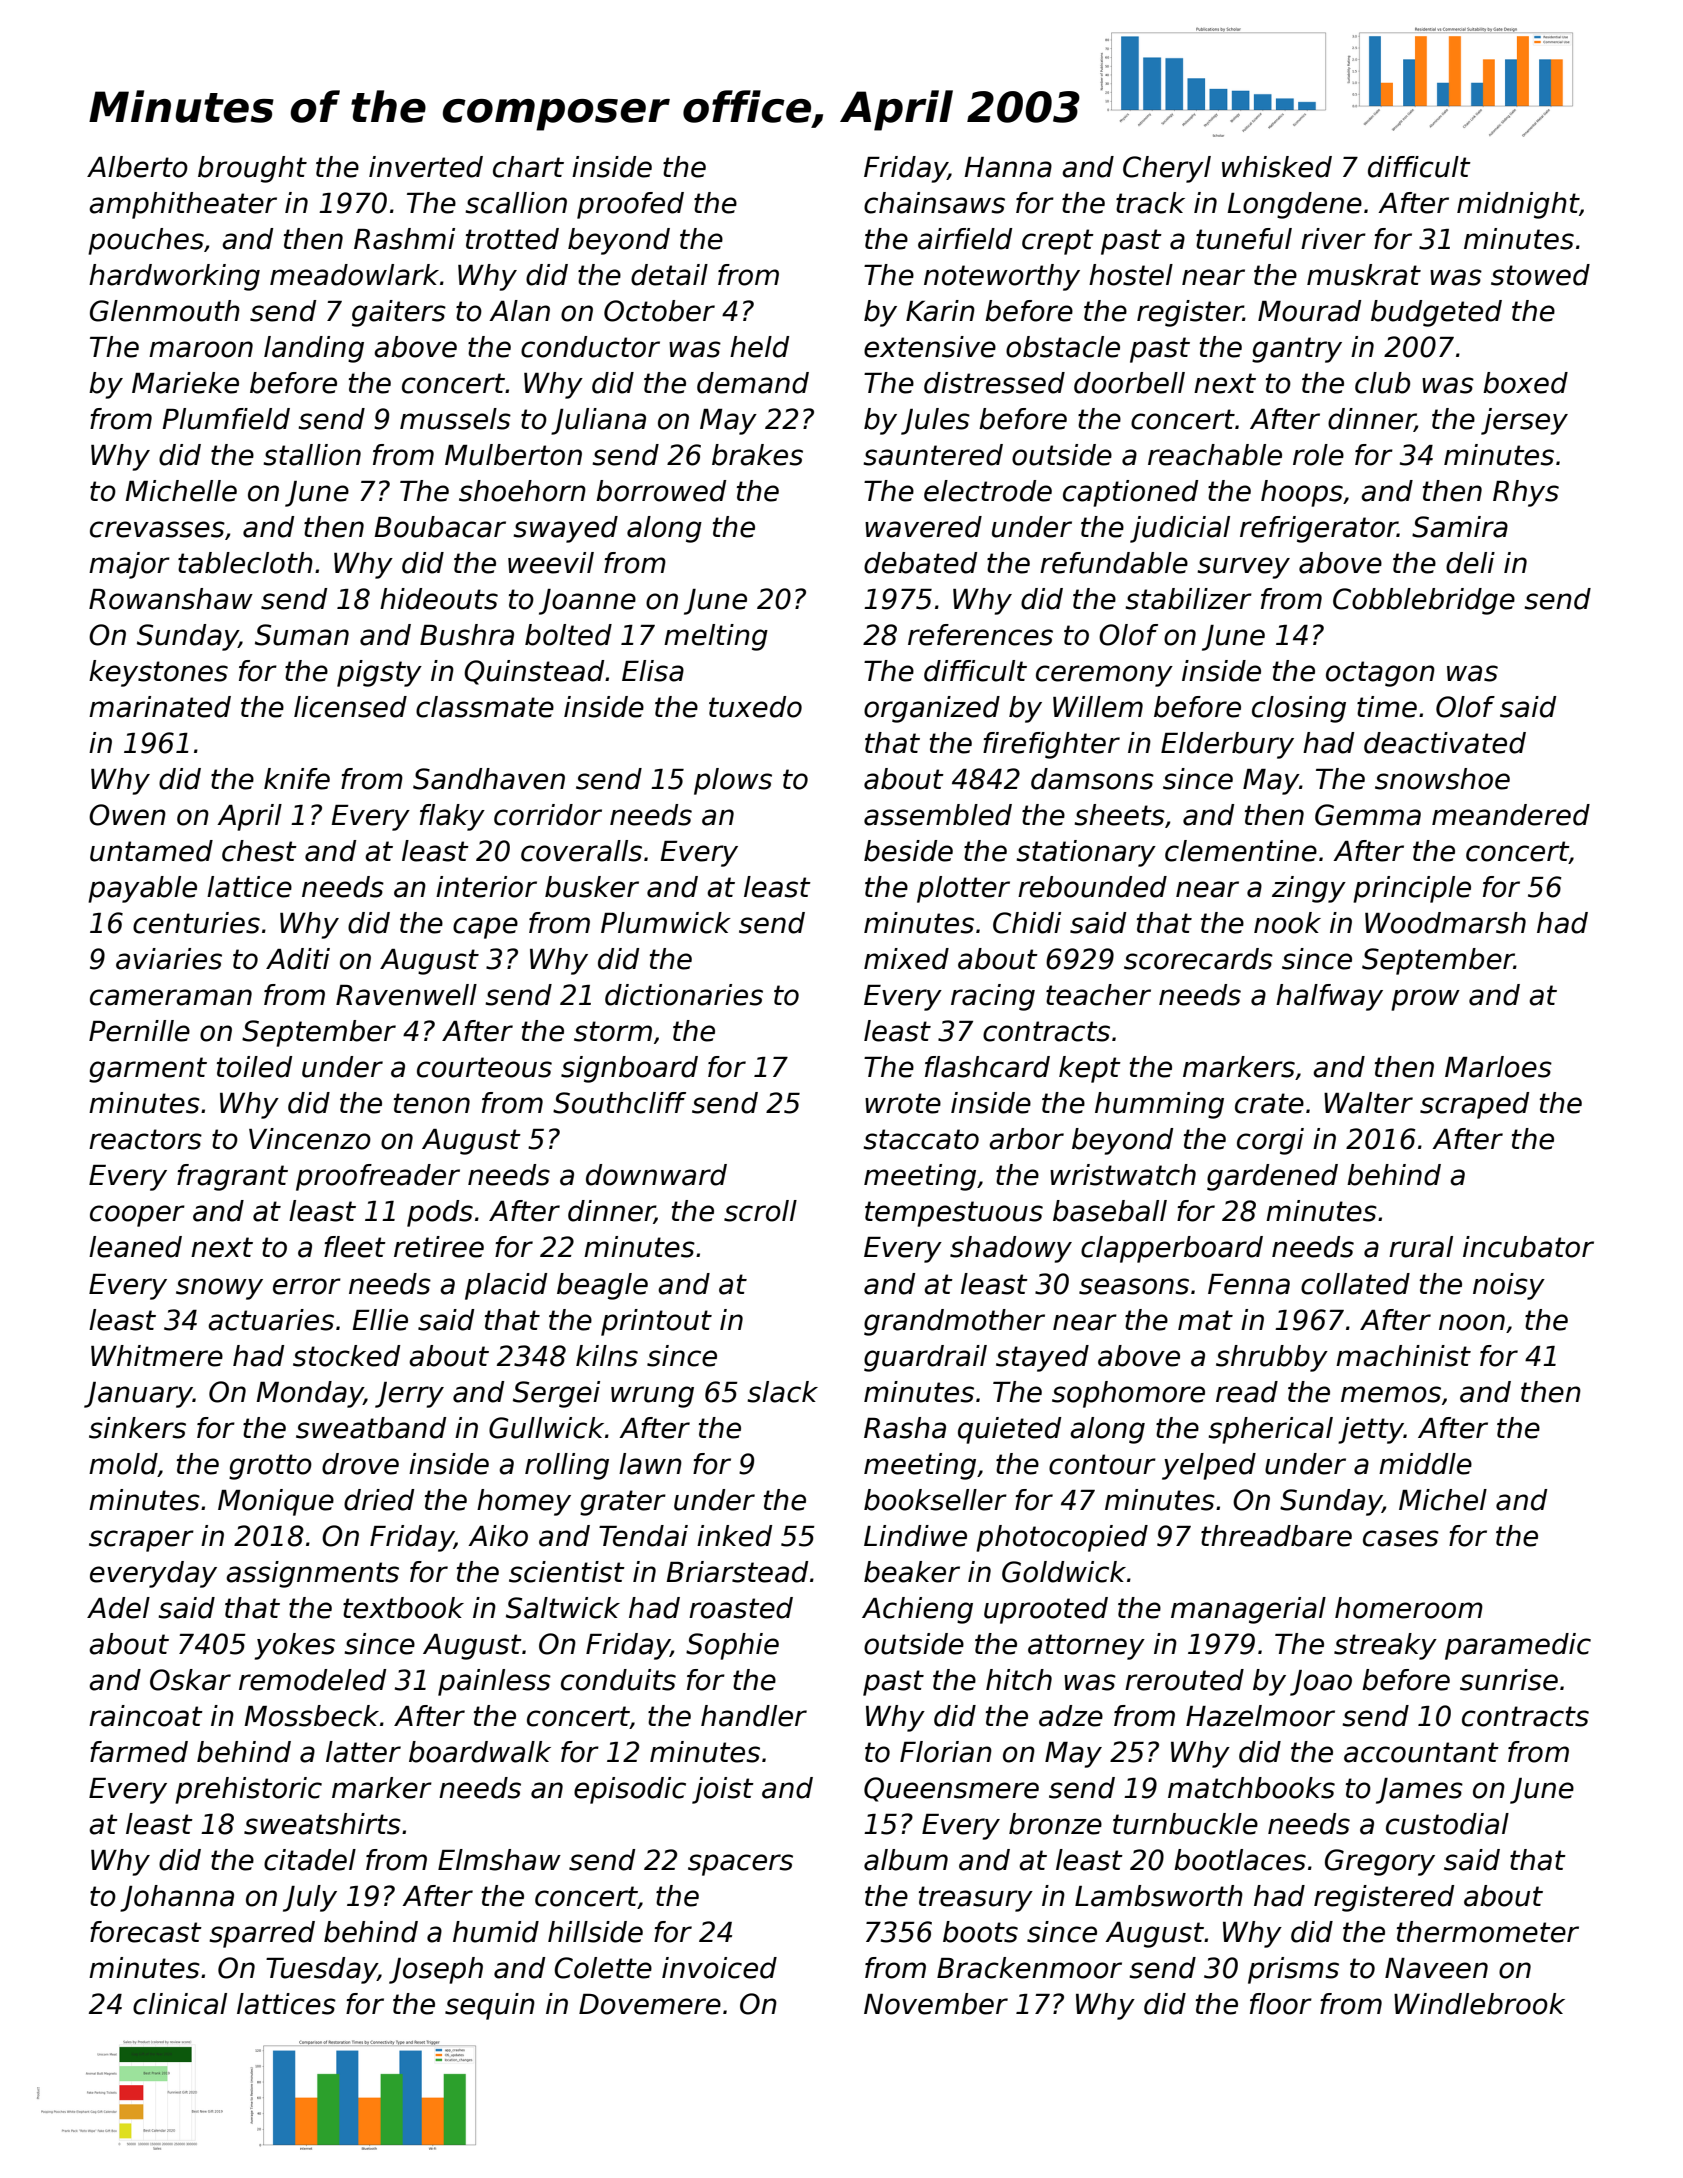 The image size is (1683, 2178). Describe the element at coordinates (406, 995) in the screenshot. I see `Ravenwell` at that location.
